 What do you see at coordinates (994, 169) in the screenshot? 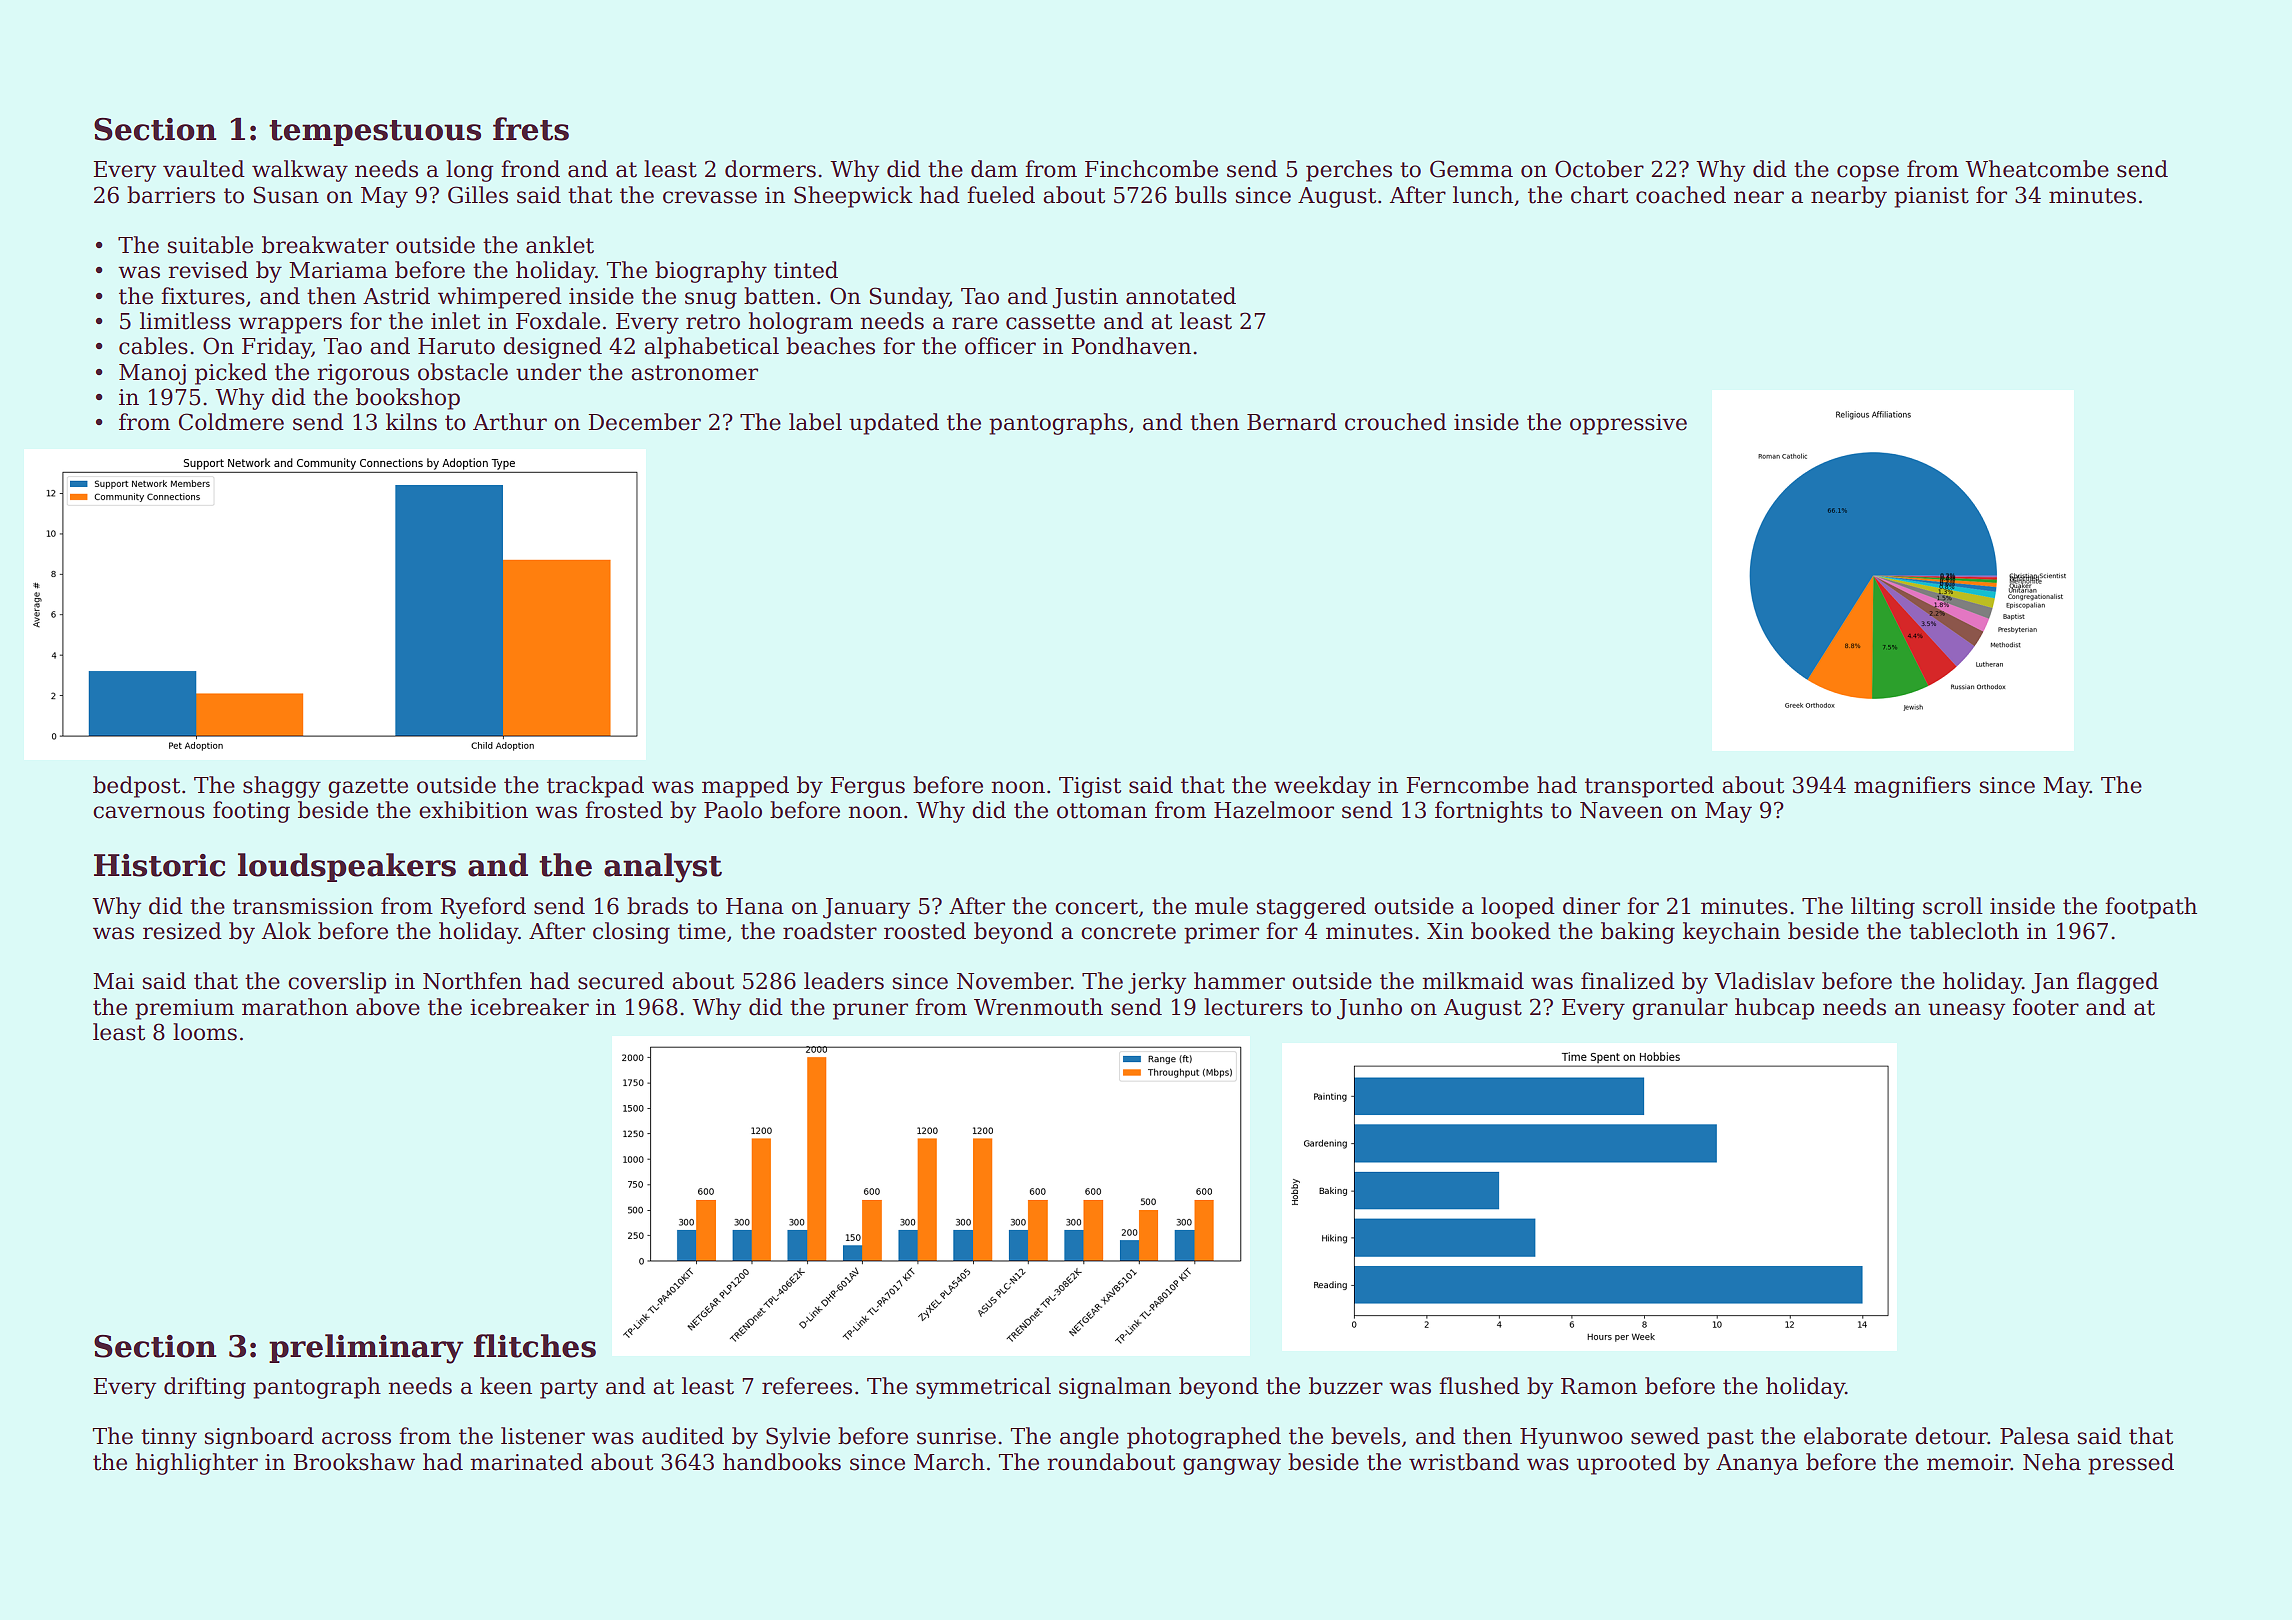
I see `dam` at bounding box center [994, 169].
